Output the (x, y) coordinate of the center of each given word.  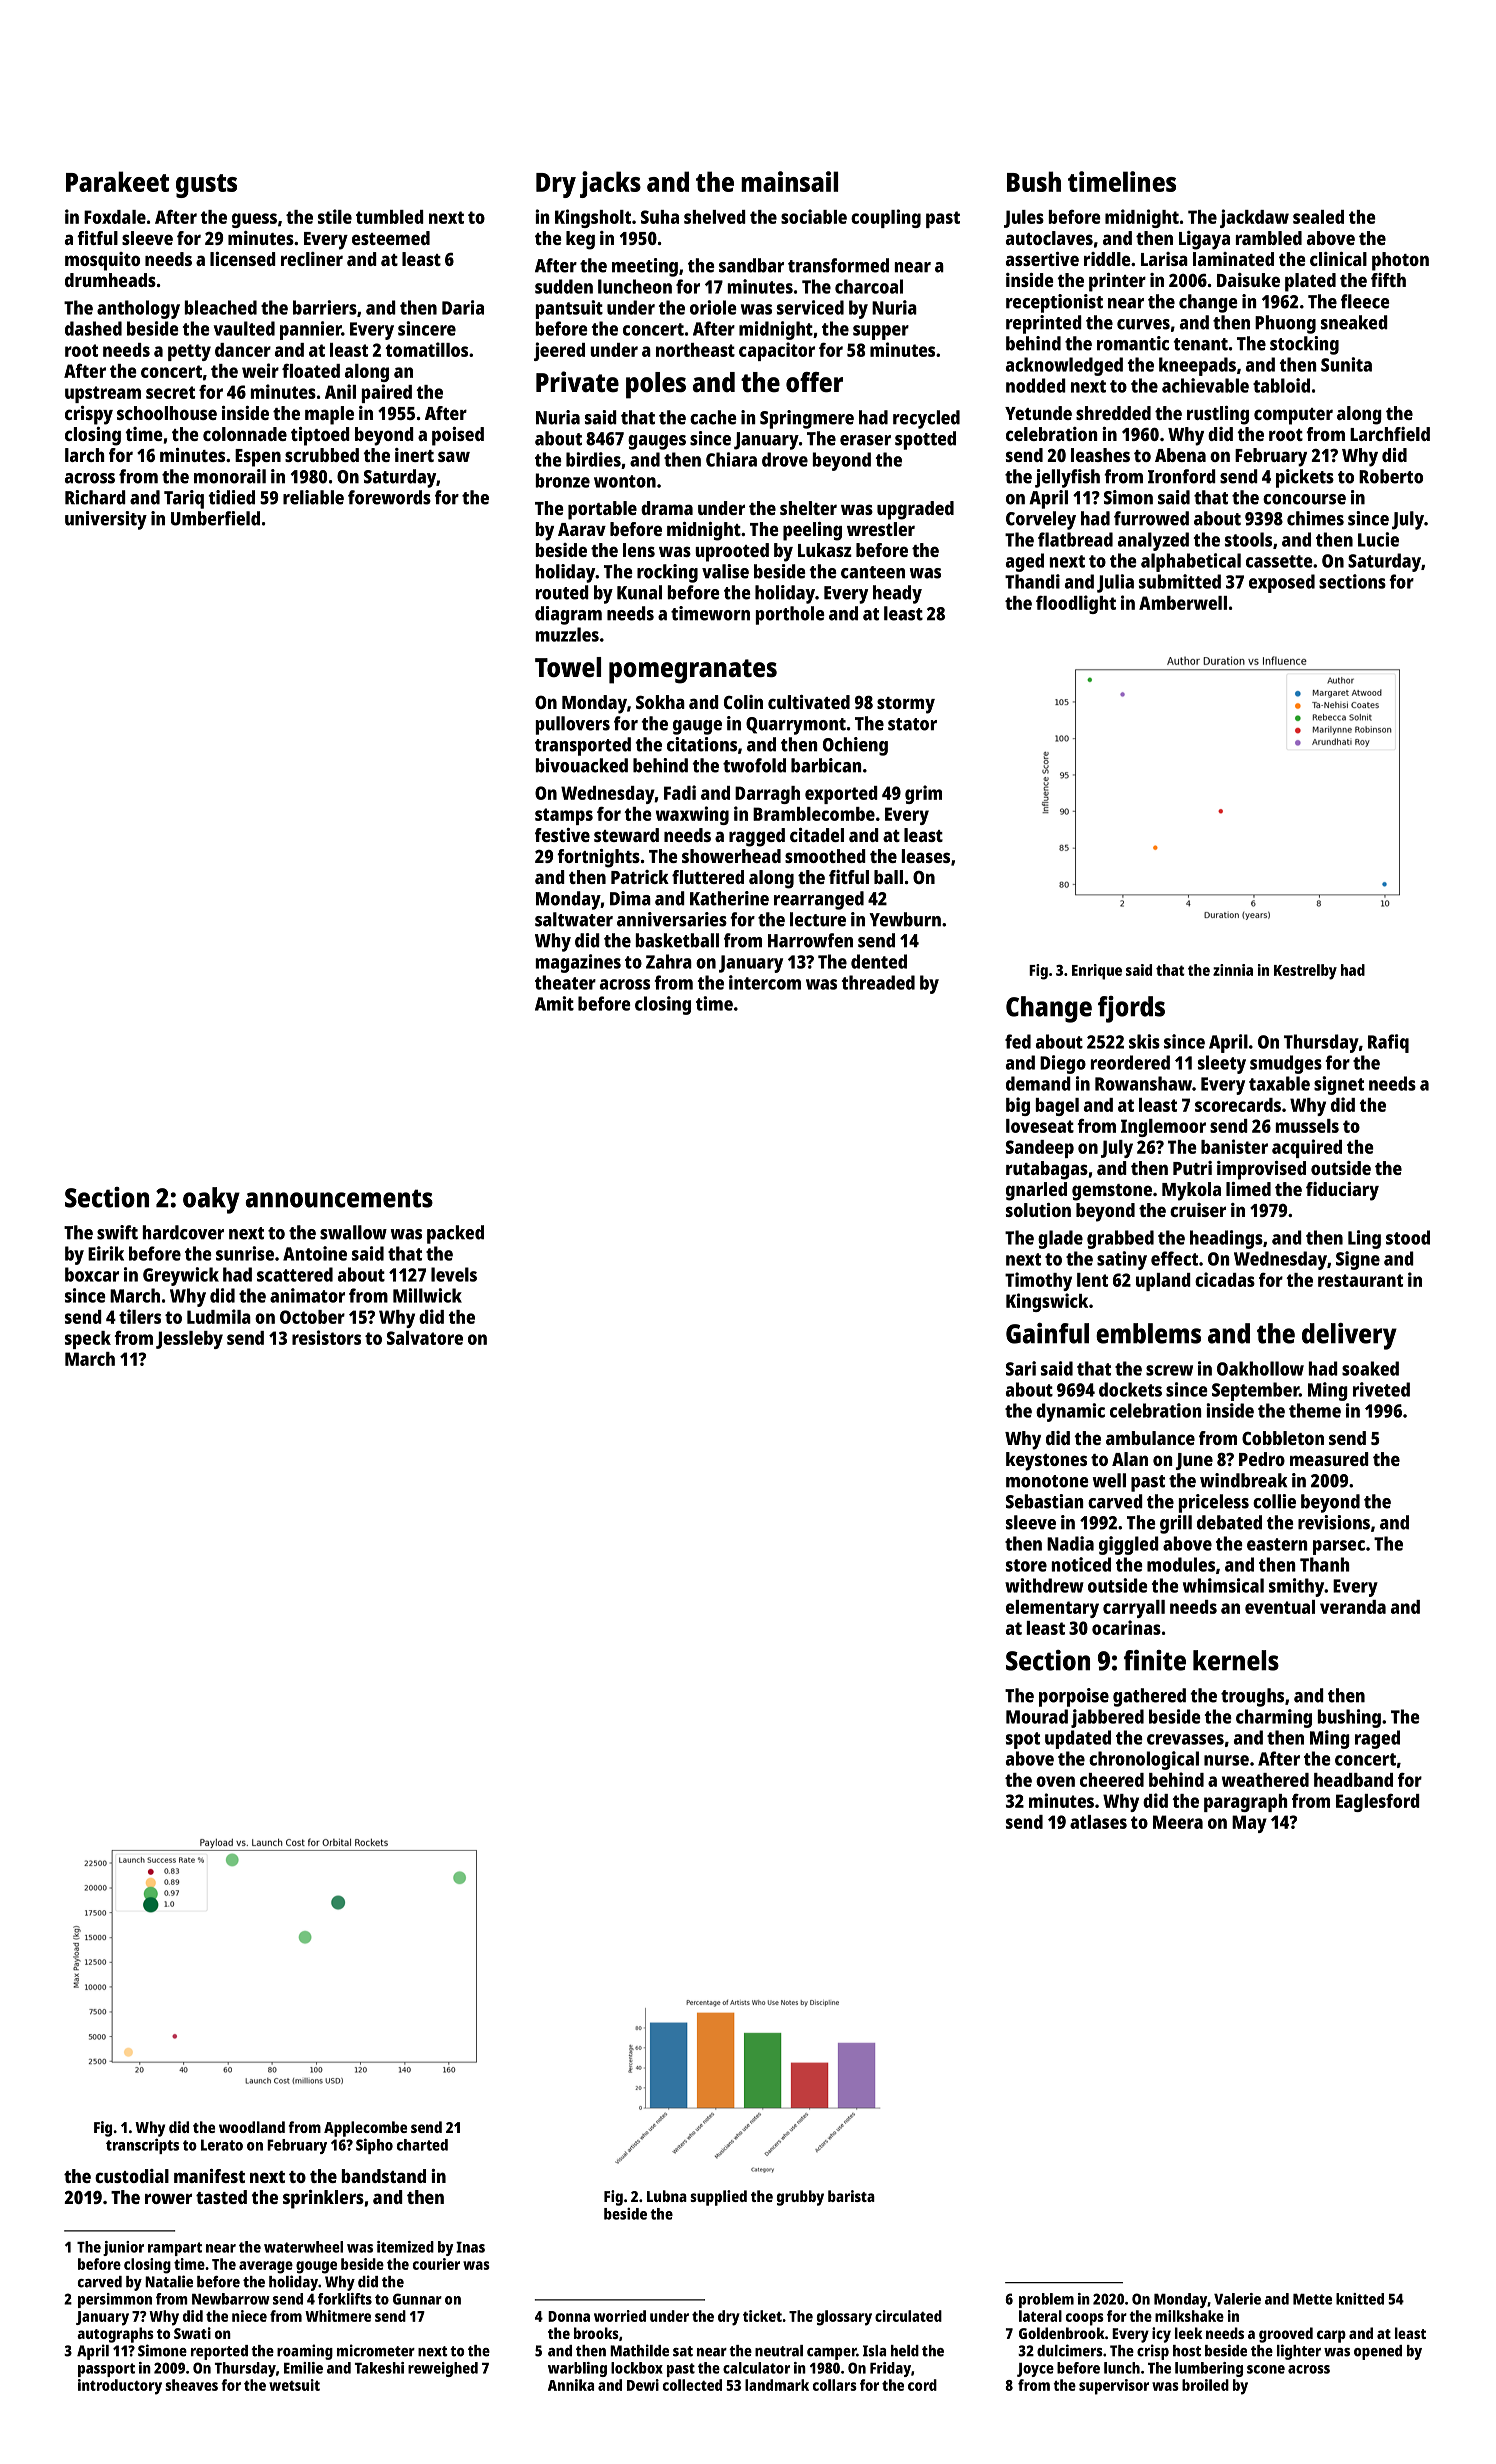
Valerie (1237, 2299)
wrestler (881, 529)
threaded (878, 982)
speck (88, 1340)
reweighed (443, 2369)
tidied (231, 497)
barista (851, 2196)
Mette (1312, 2299)
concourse (1304, 499)
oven (1055, 1781)
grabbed (1120, 1239)
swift (117, 1232)
